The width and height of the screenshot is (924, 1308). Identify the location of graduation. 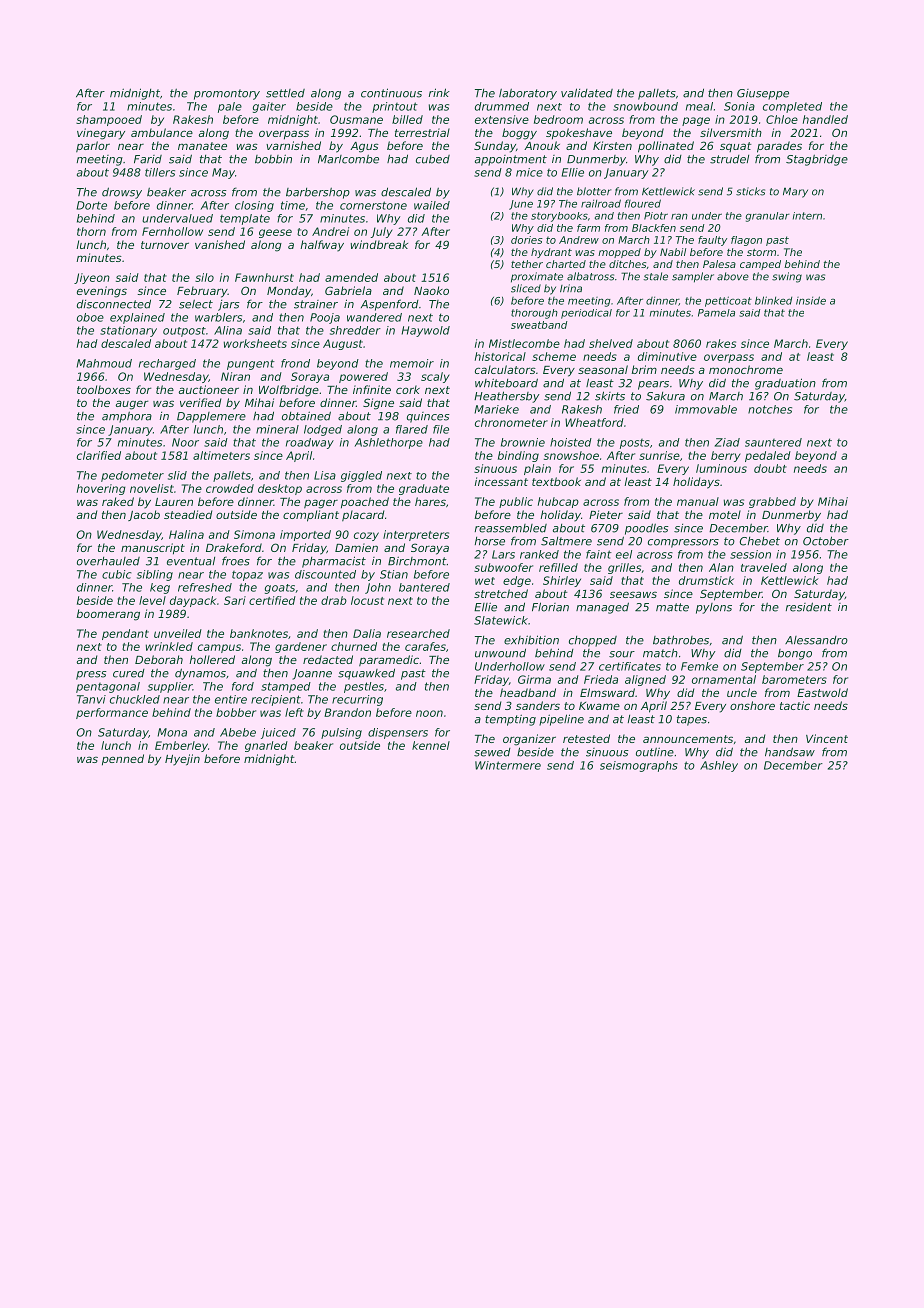
(785, 384).
